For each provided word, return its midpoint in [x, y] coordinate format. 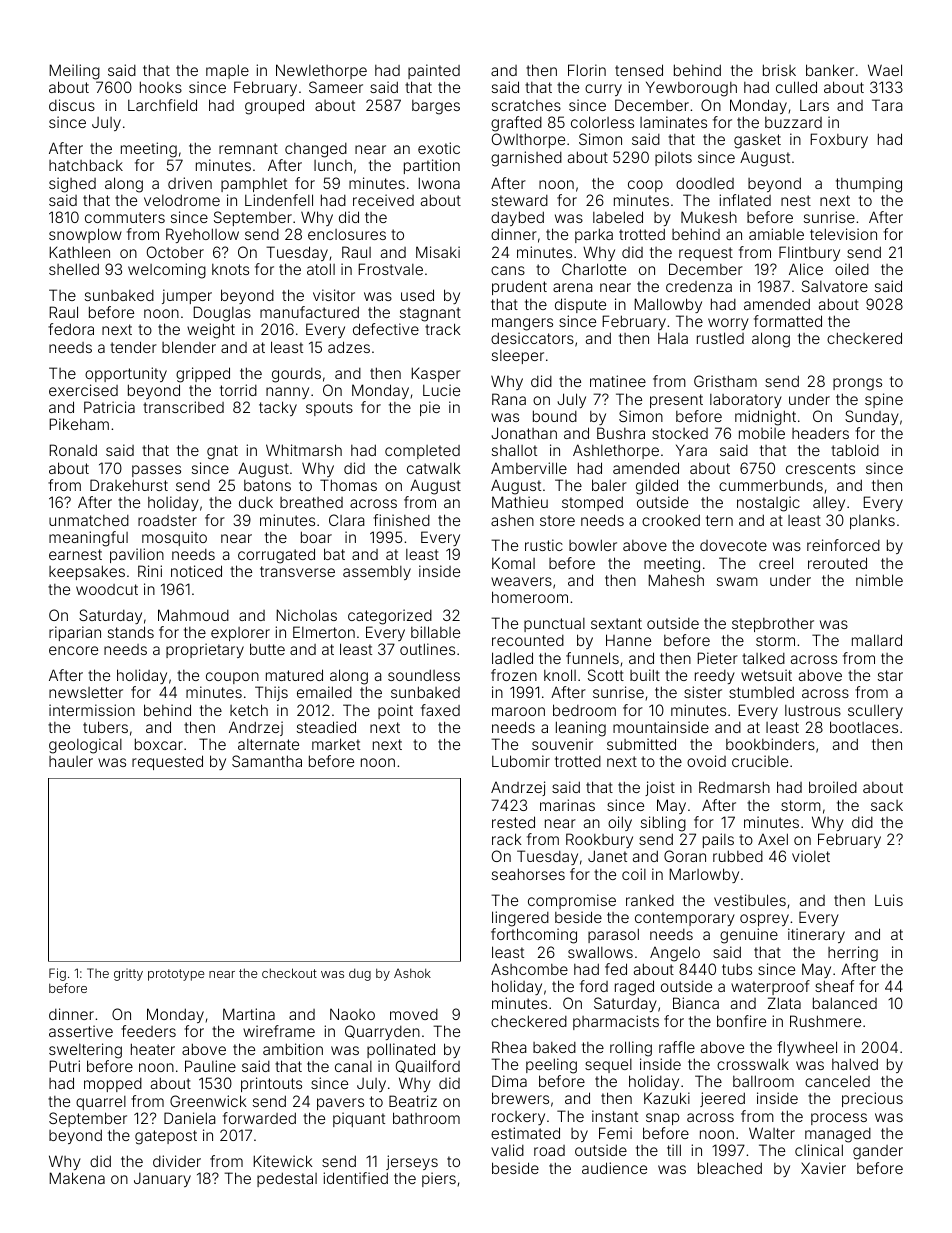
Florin [587, 70]
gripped [203, 375]
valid [507, 1150]
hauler [71, 761]
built [645, 675]
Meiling [74, 72]
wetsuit [766, 675]
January [162, 1180]
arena [573, 287]
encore [73, 650]
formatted [788, 321]
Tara [887, 105]
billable [435, 632]
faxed [440, 710]
